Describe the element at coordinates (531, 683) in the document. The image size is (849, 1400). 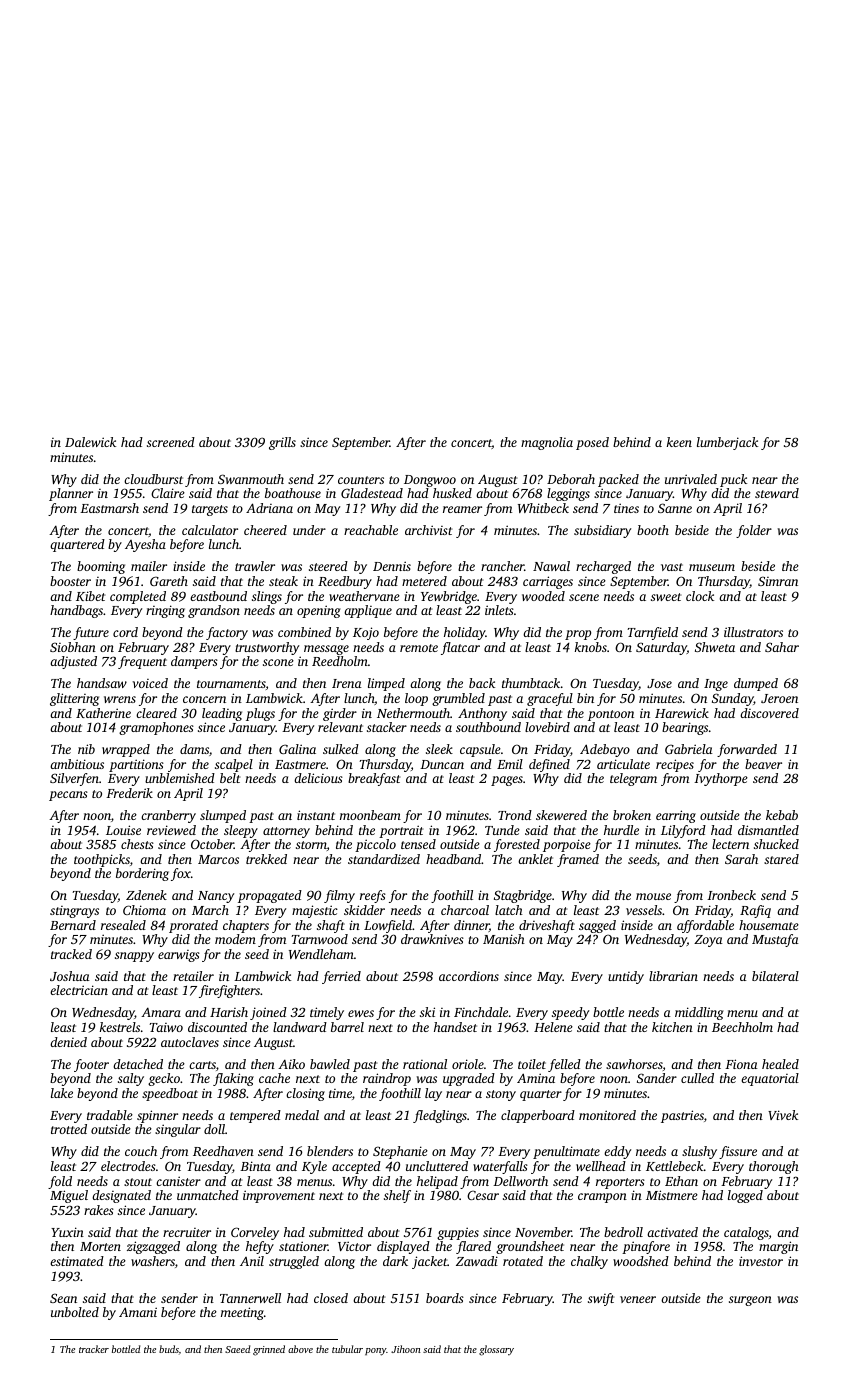
I see `thumbtack` at that location.
